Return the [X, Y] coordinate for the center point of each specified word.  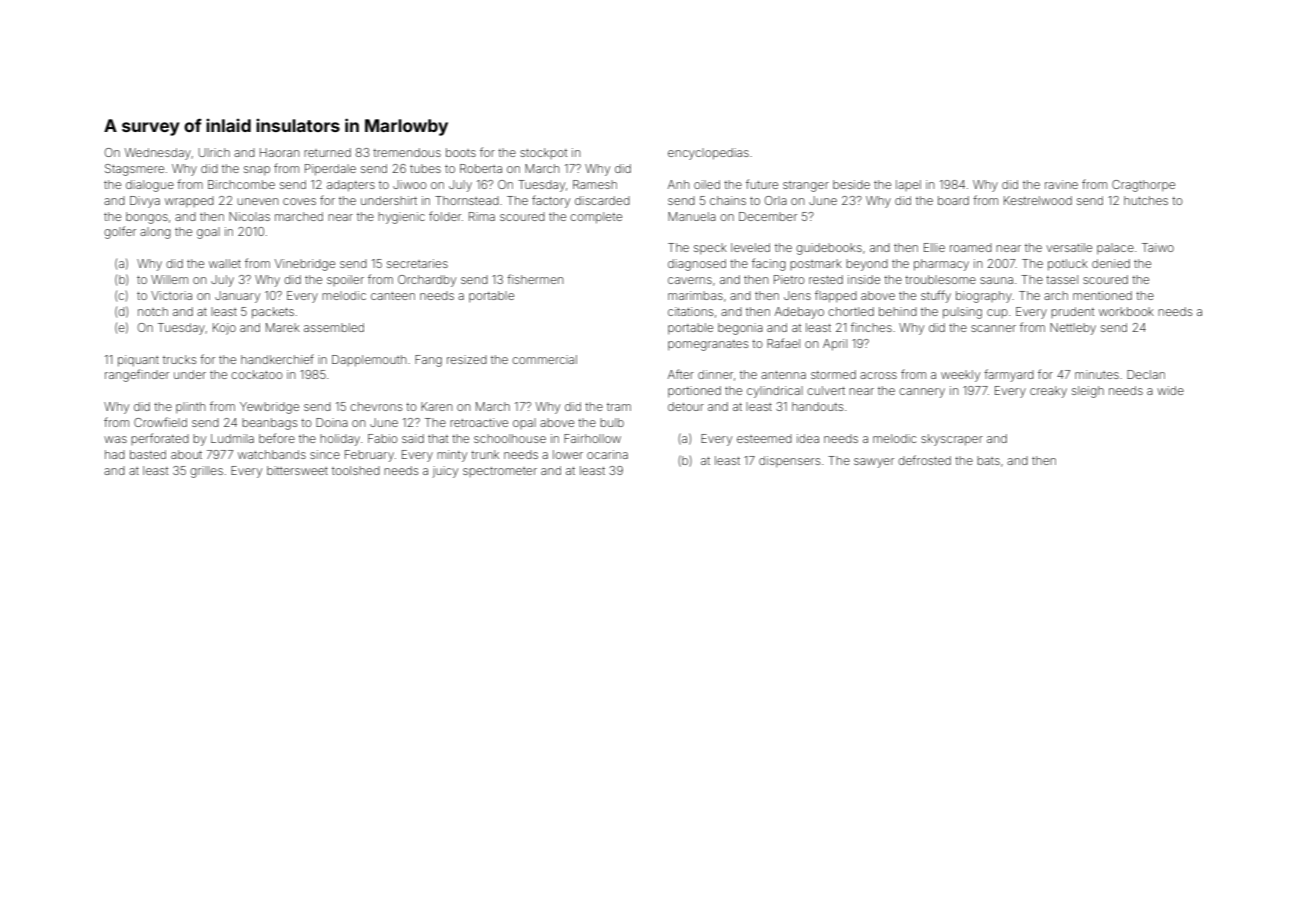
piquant [138, 361]
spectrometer [500, 472]
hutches [1146, 200]
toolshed [356, 470]
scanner [993, 328]
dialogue [150, 186]
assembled [334, 327]
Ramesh [595, 184]
